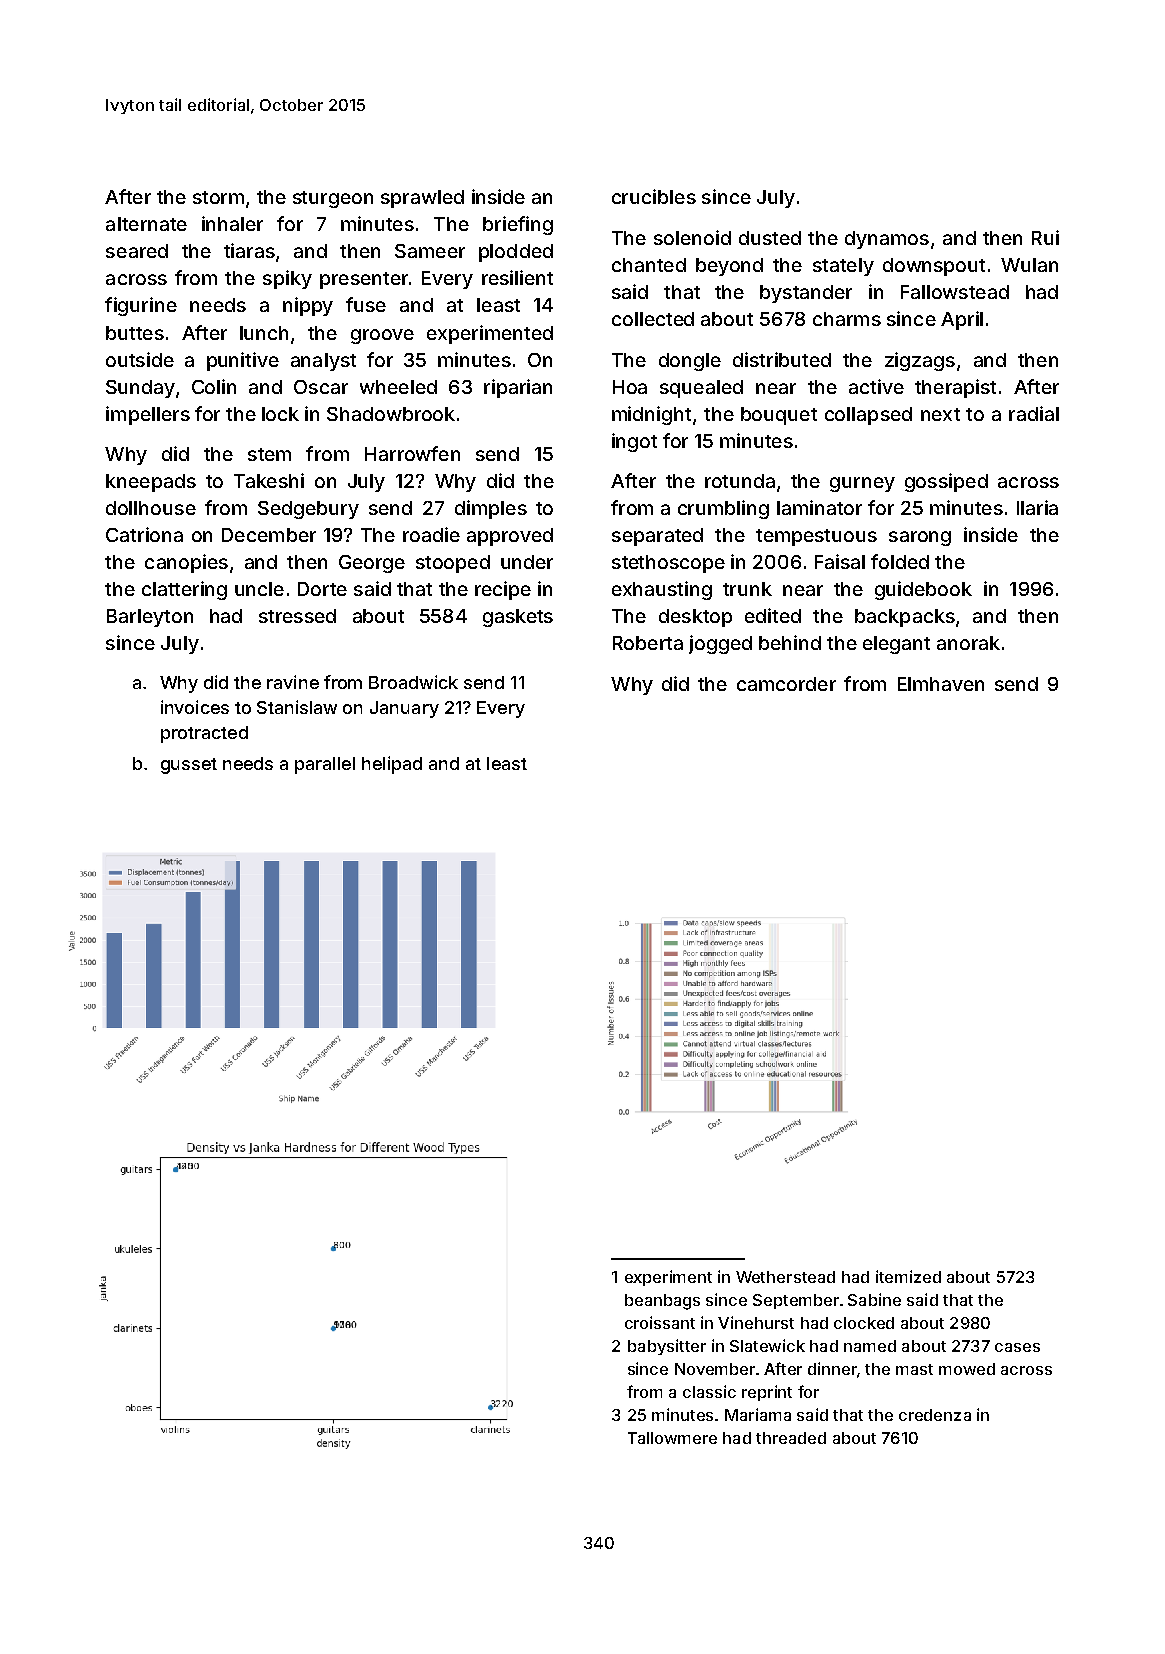  I want to click on crucibles, so click(654, 196).
